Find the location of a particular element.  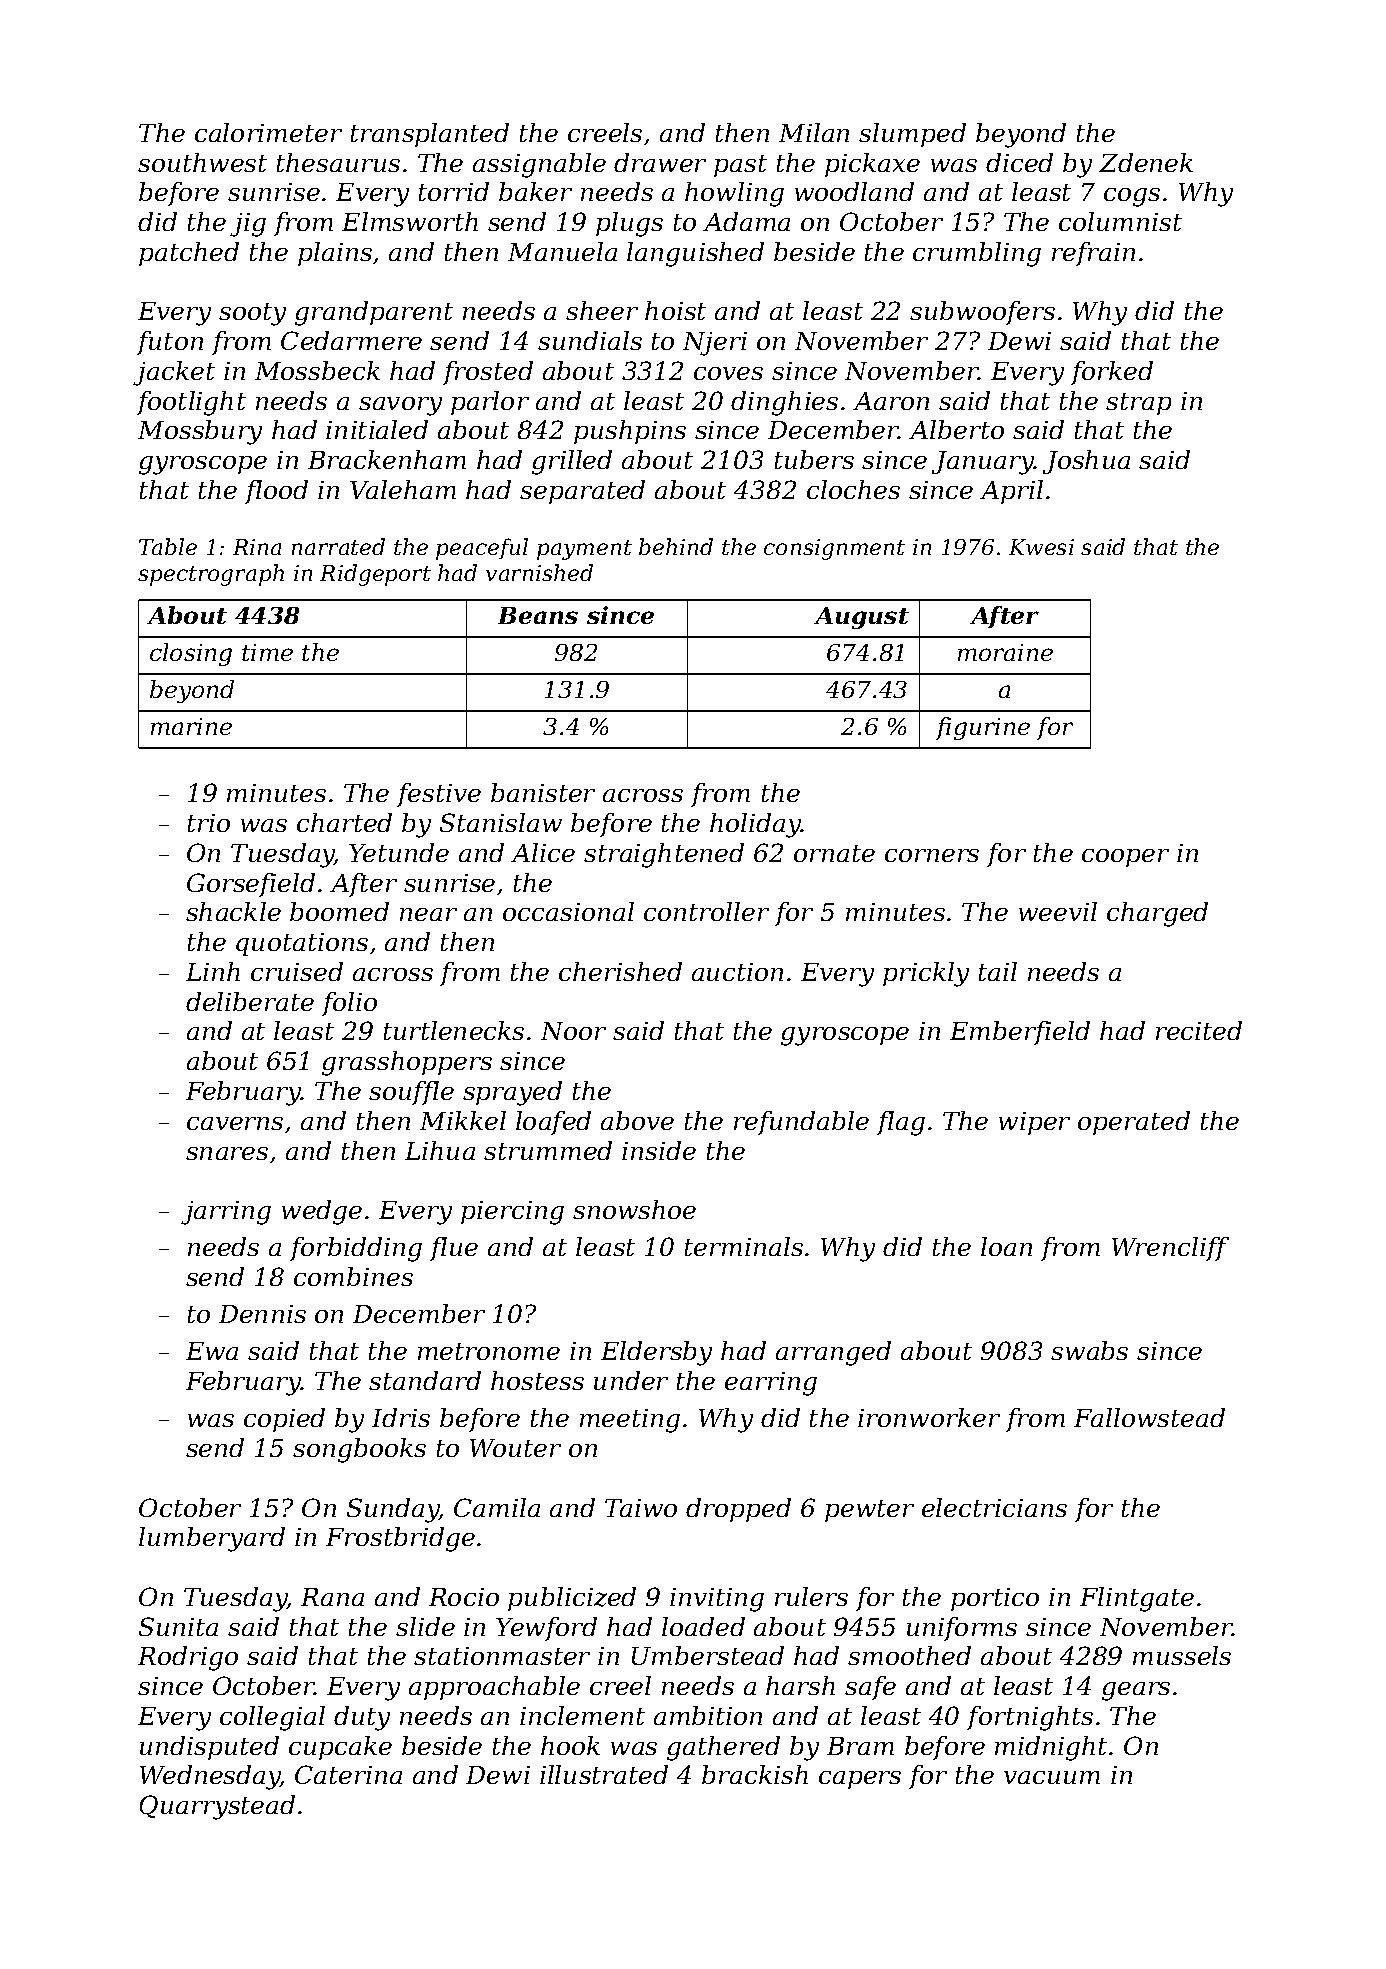

languished is located at coordinates (695, 254).
